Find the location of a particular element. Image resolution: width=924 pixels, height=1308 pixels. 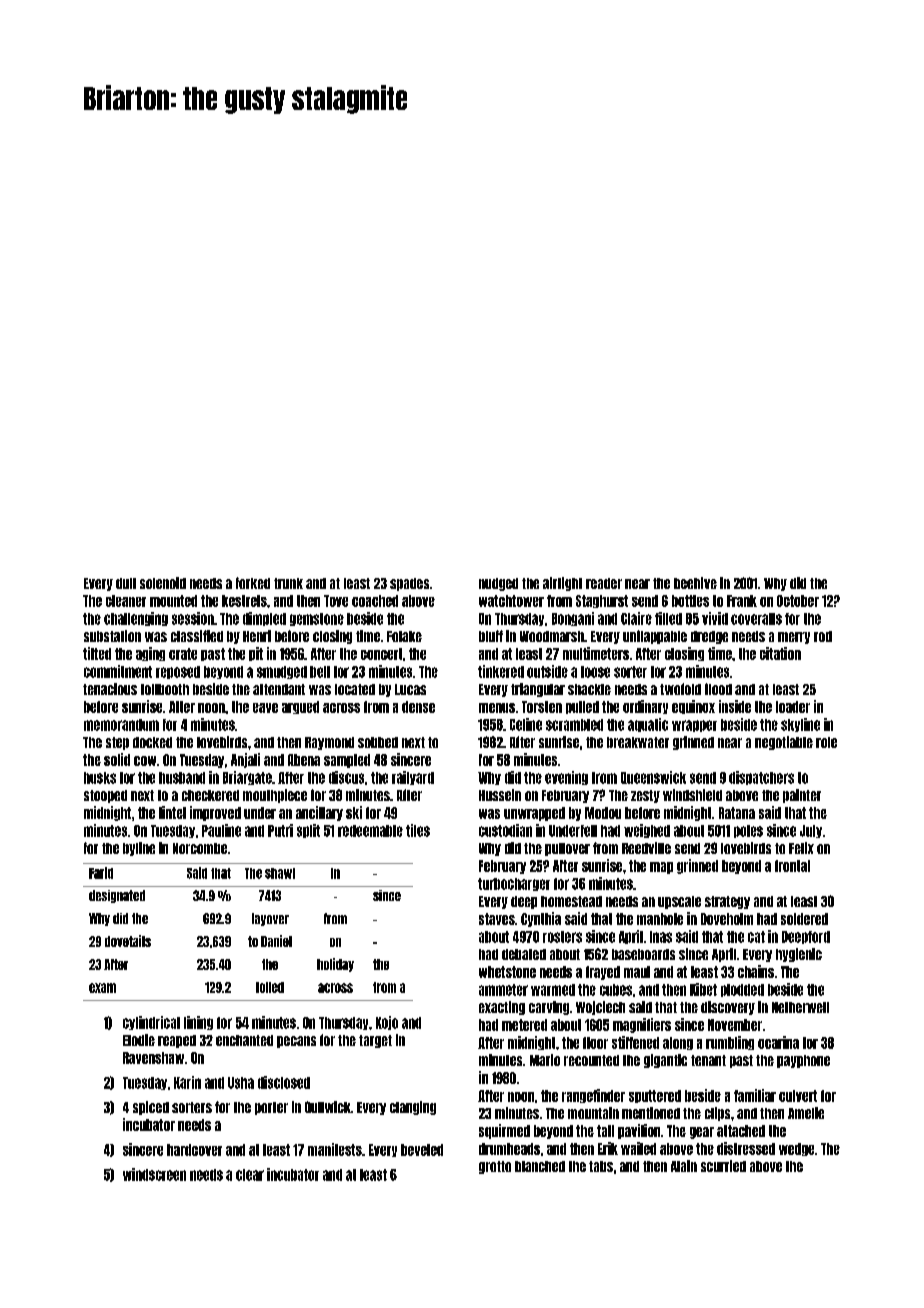

clear is located at coordinates (250, 1175).
